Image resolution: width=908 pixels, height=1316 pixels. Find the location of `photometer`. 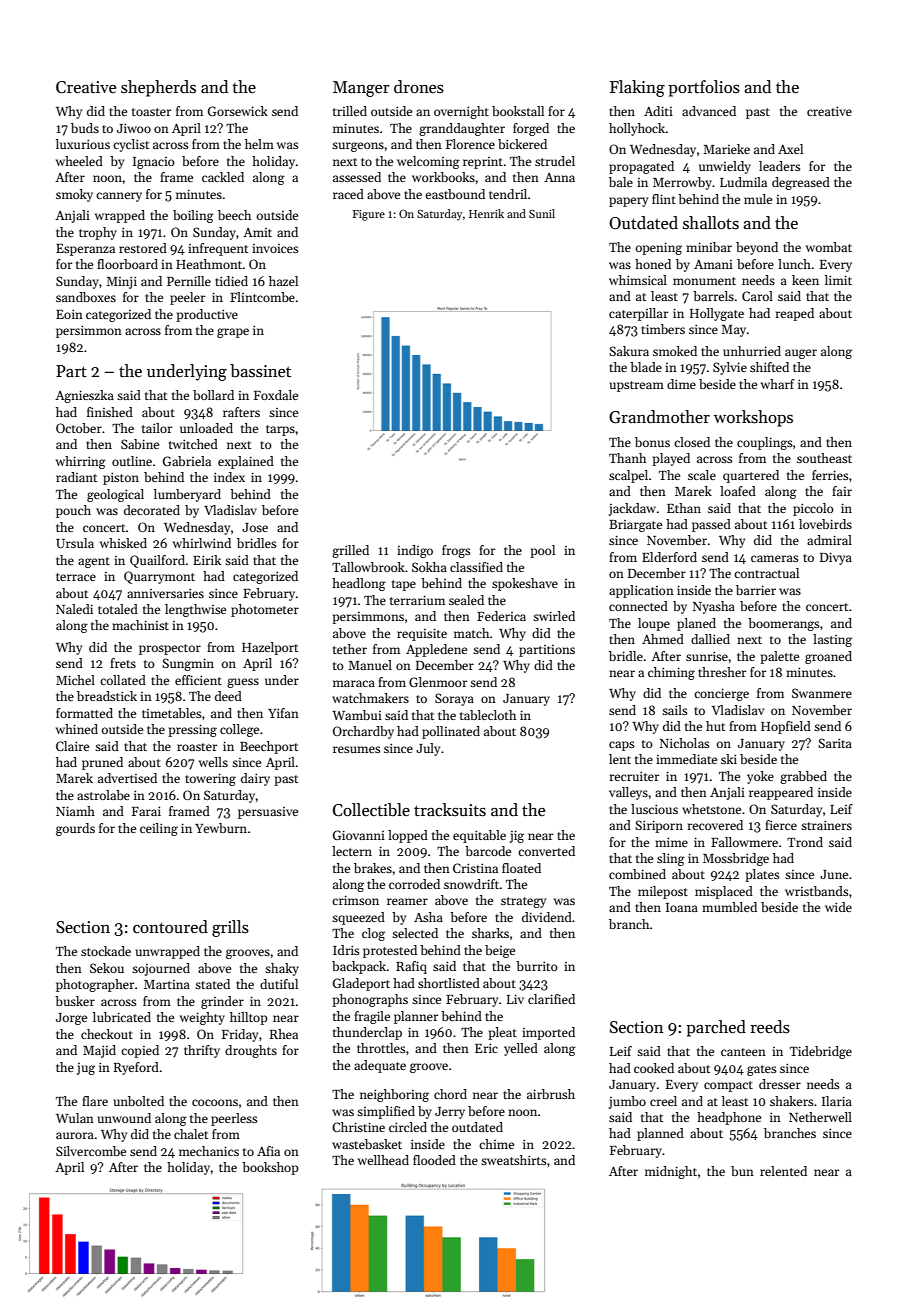

photometer is located at coordinates (265, 610).
